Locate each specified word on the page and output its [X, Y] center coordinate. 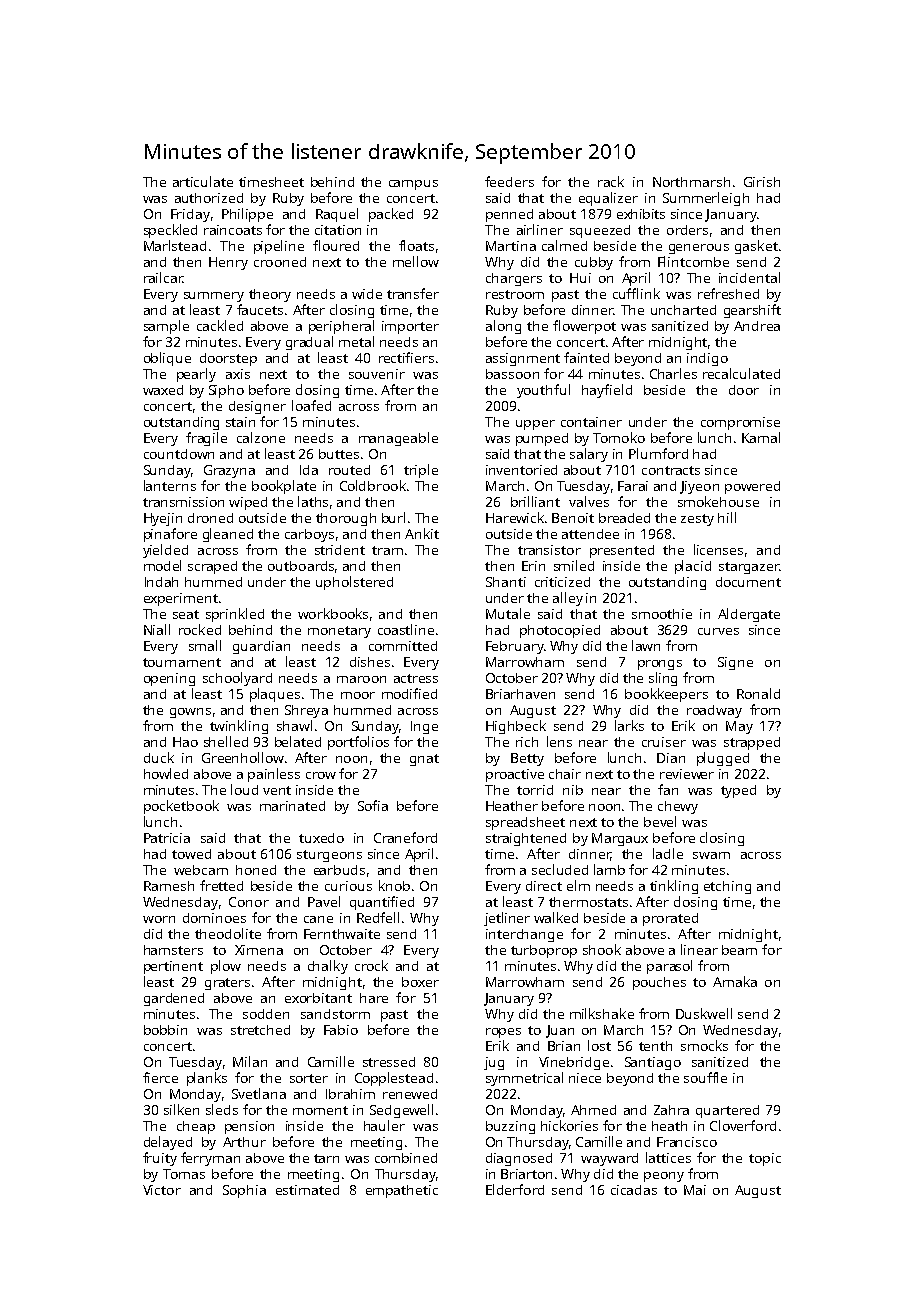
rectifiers [406, 357]
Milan [250, 1061]
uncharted [683, 310]
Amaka [735, 981]
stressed [389, 1062]
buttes [339, 454]
